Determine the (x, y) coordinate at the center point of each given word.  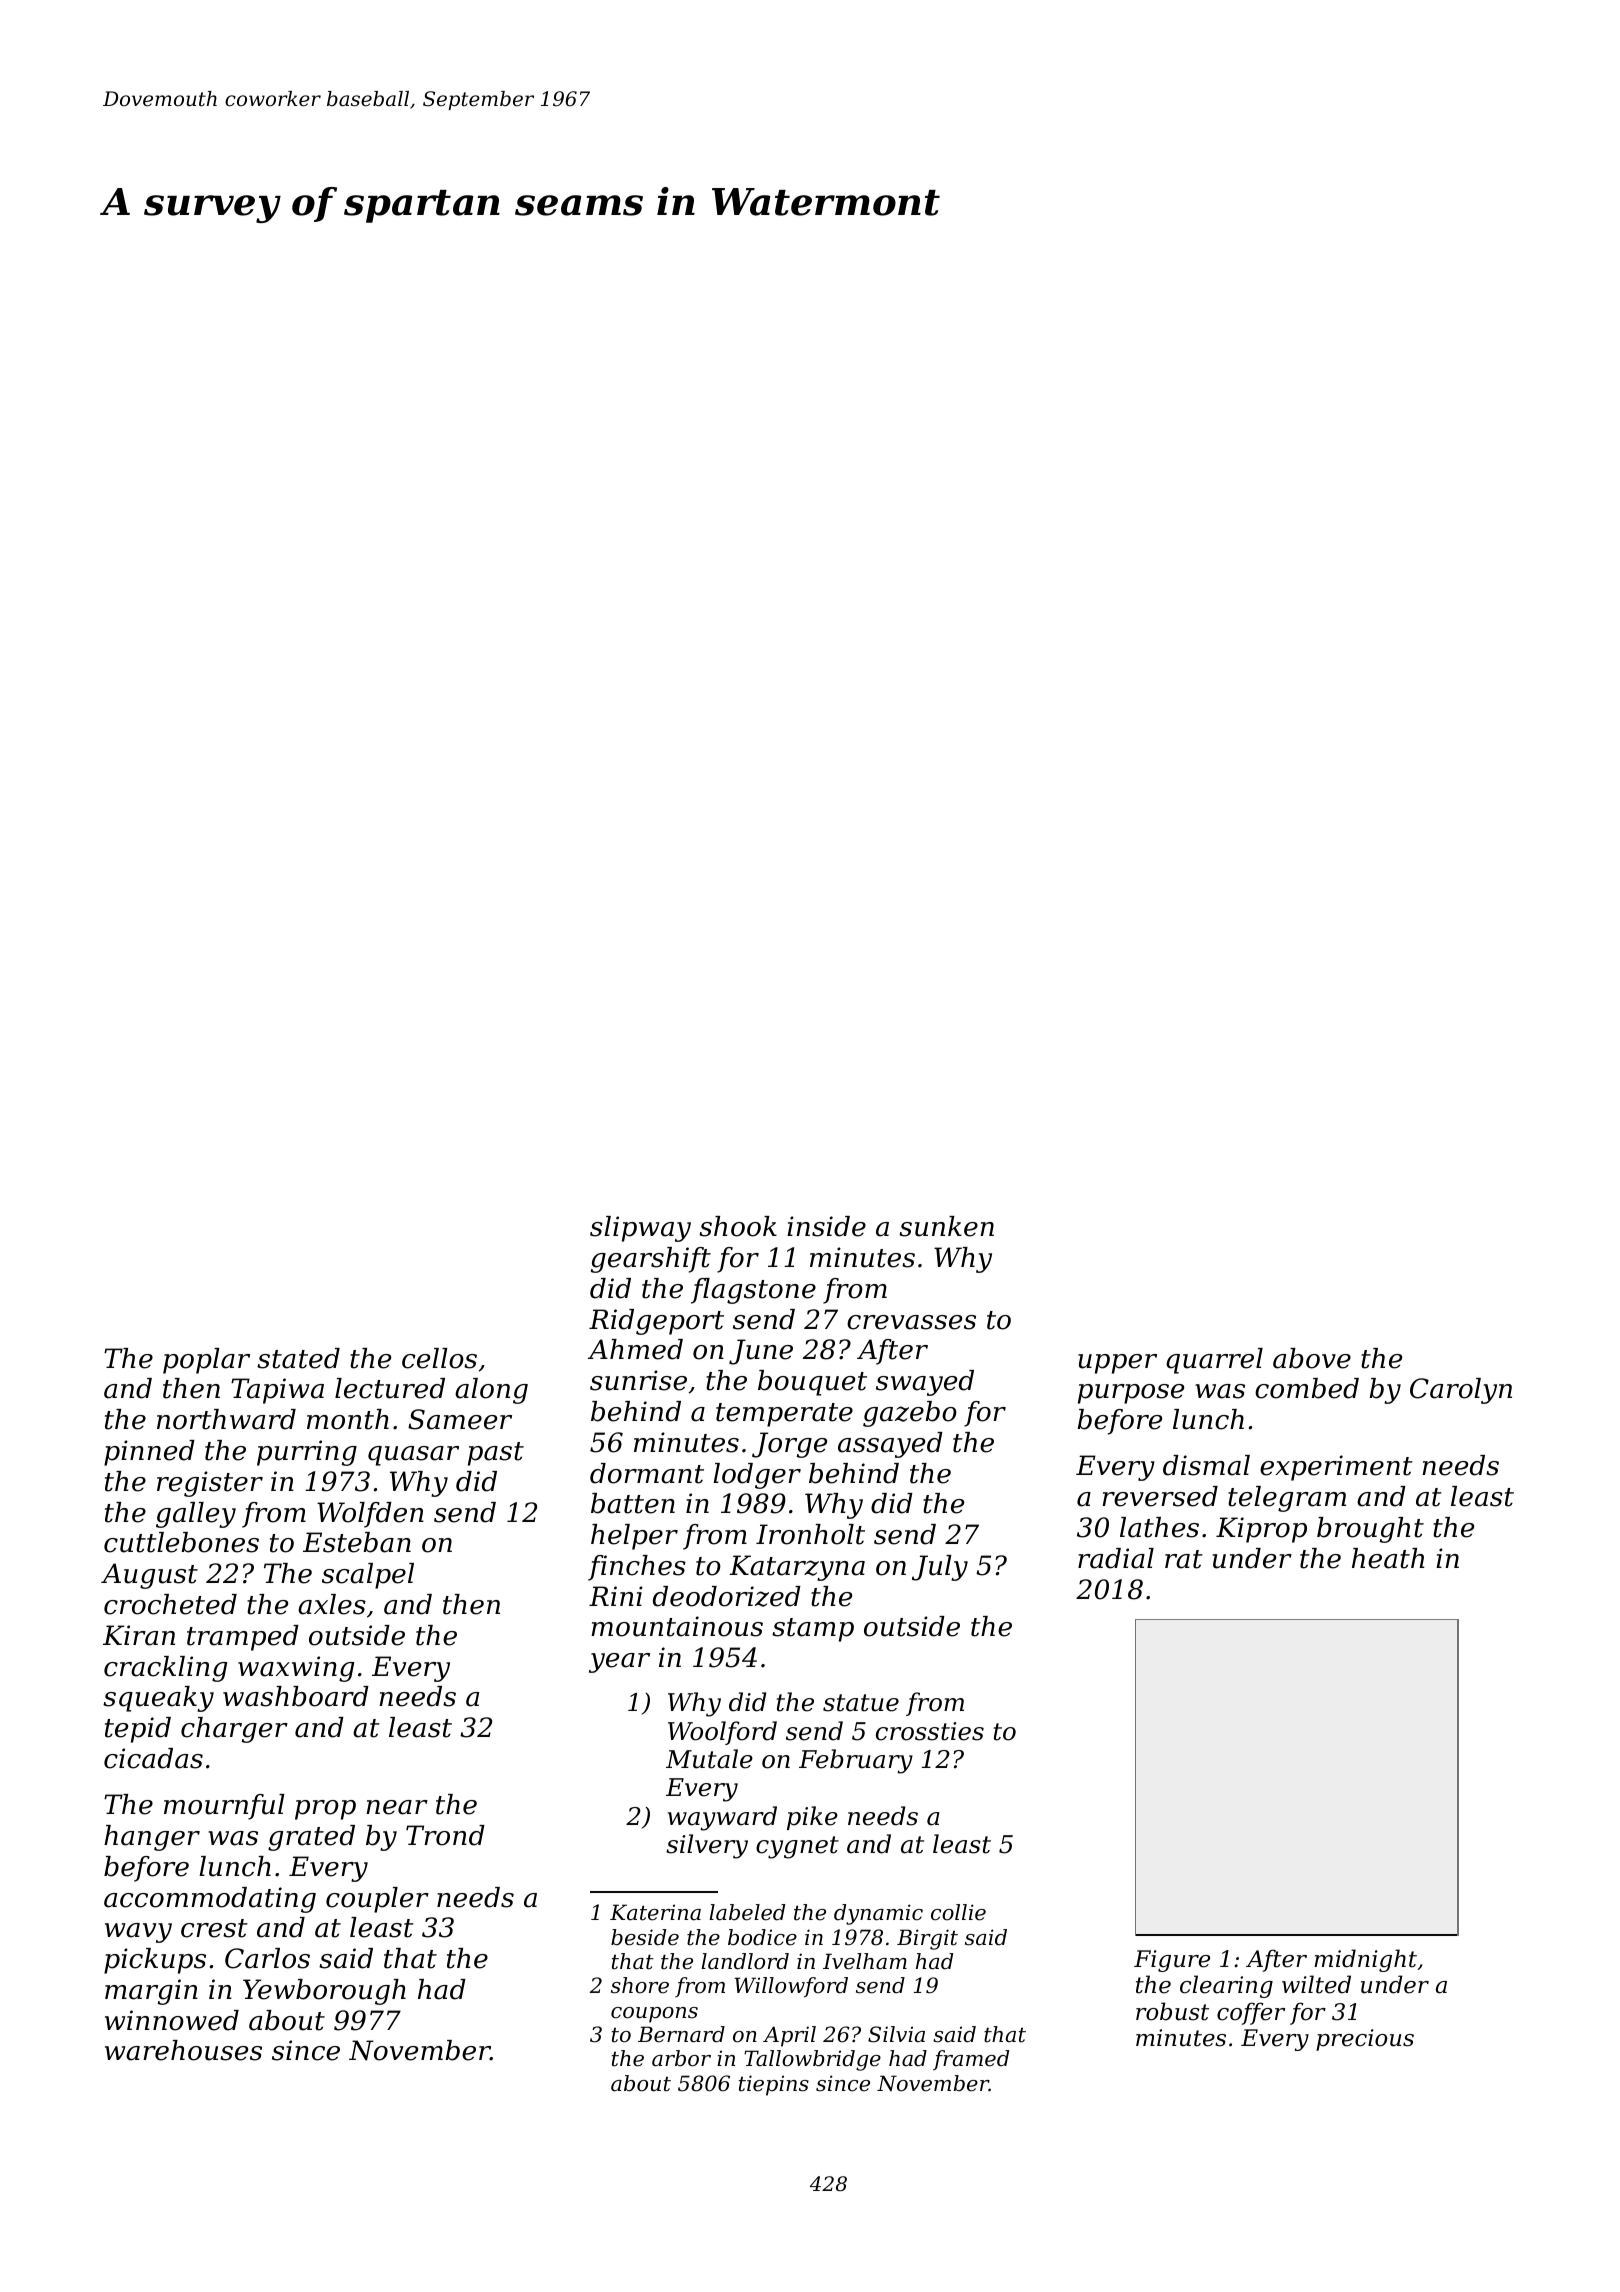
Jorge (789, 1445)
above (1312, 1358)
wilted (1316, 1984)
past (496, 1454)
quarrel (1214, 1361)
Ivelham (865, 1961)
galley (196, 1515)
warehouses (183, 2050)
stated (298, 1358)
